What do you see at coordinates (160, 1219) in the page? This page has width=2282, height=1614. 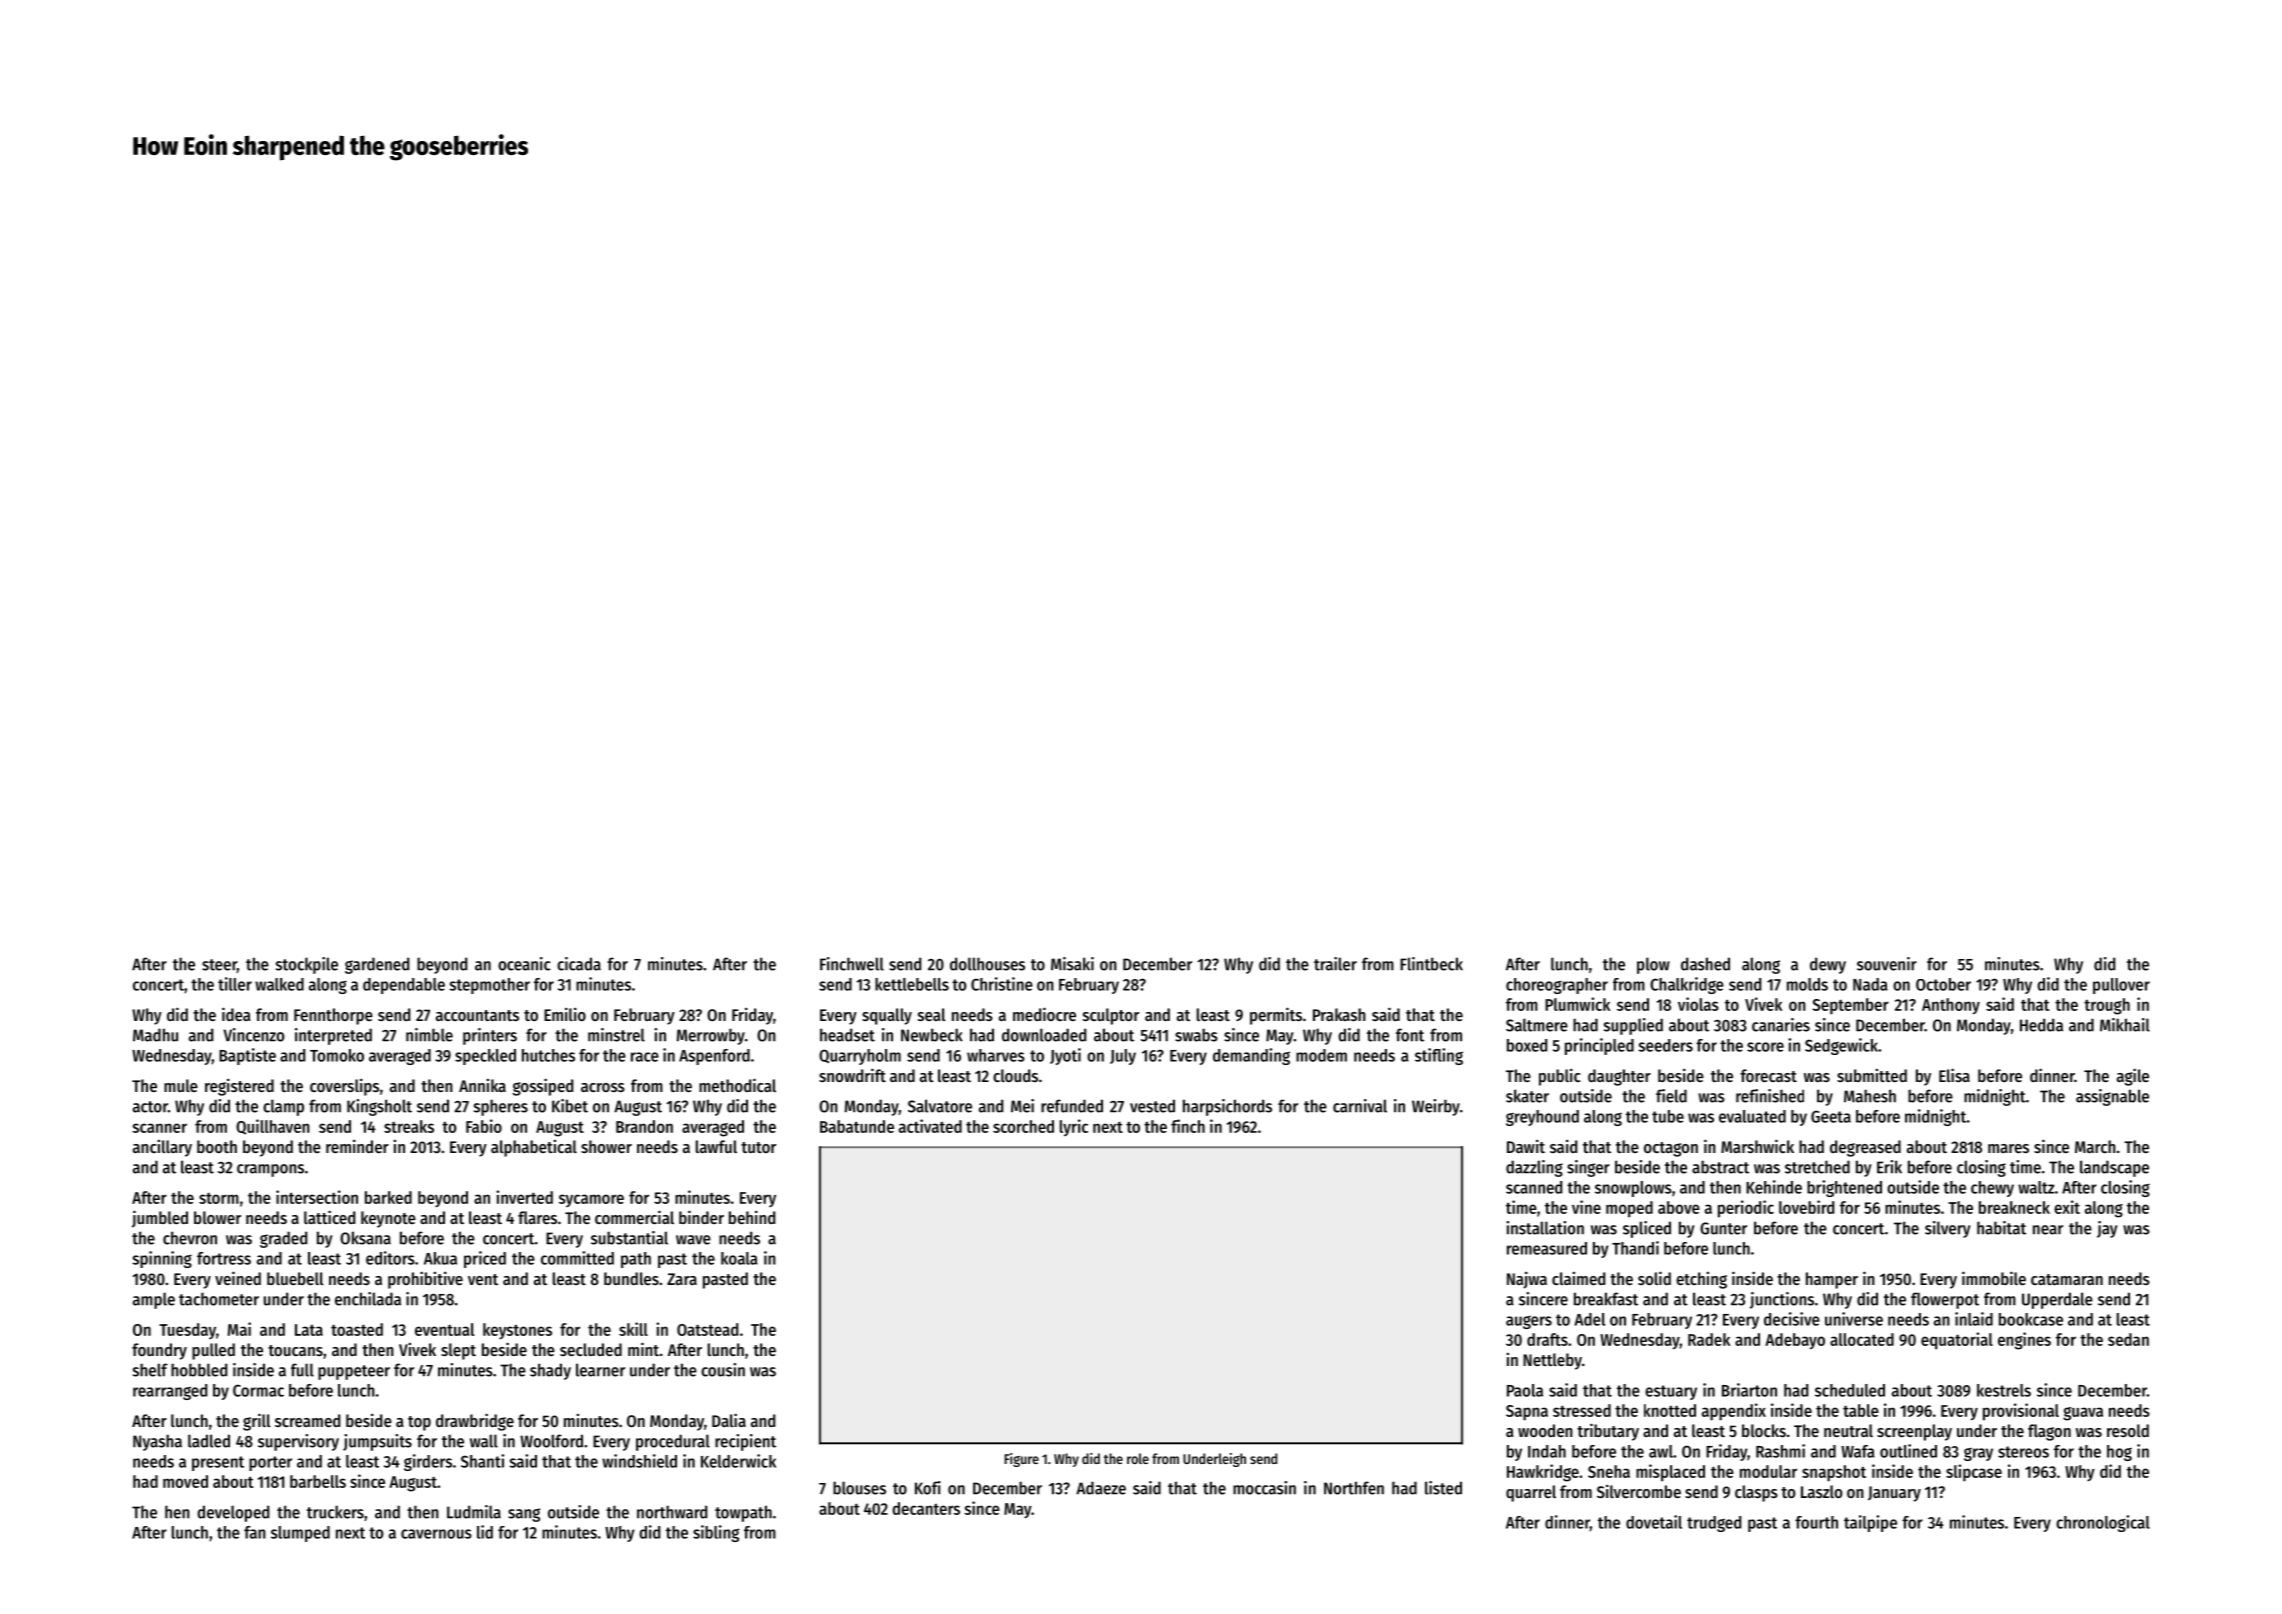 I see `jumbled` at bounding box center [160, 1219].
